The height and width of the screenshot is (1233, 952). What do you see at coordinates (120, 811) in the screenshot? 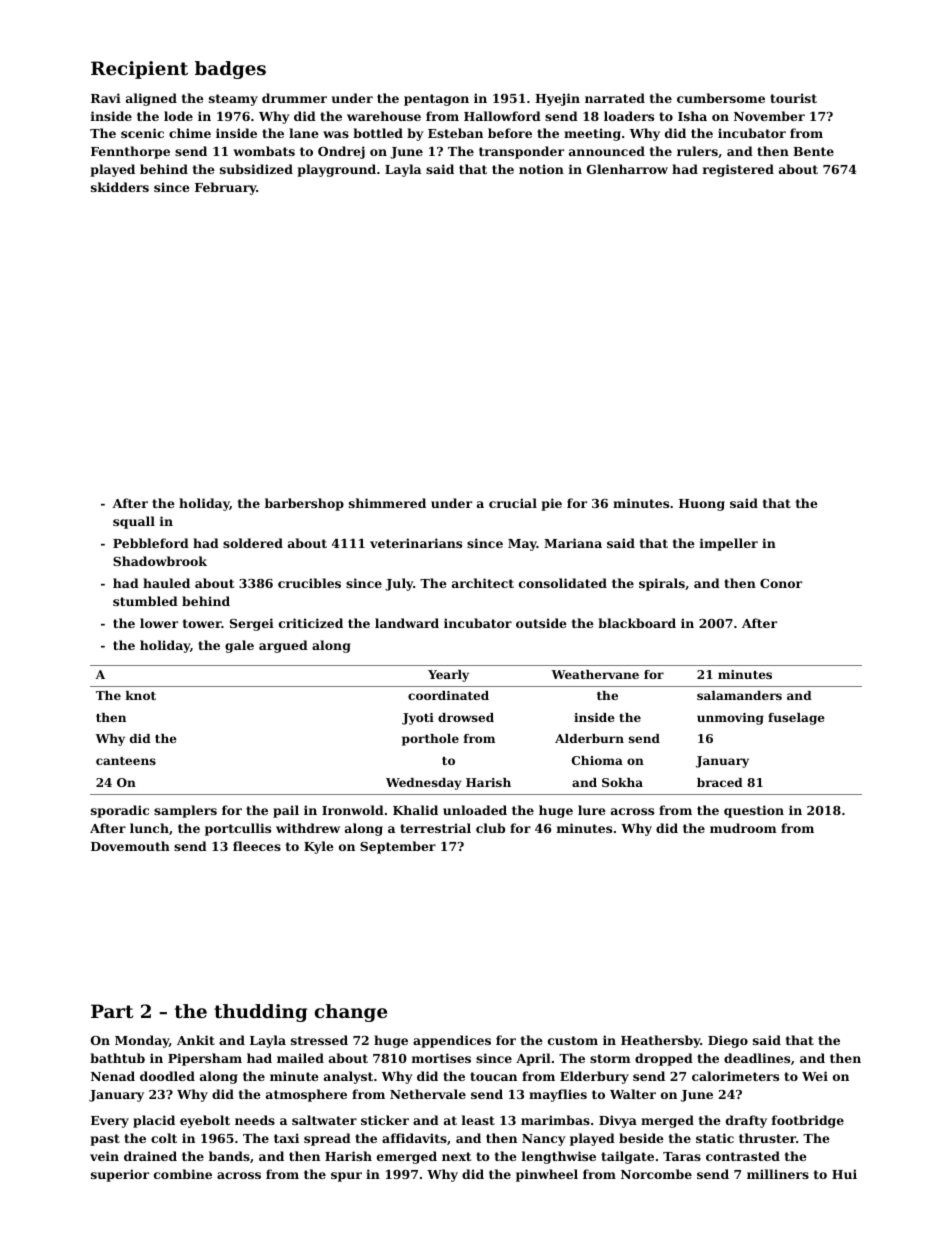
I see `sporadic` at bounding box center [120, 811].
